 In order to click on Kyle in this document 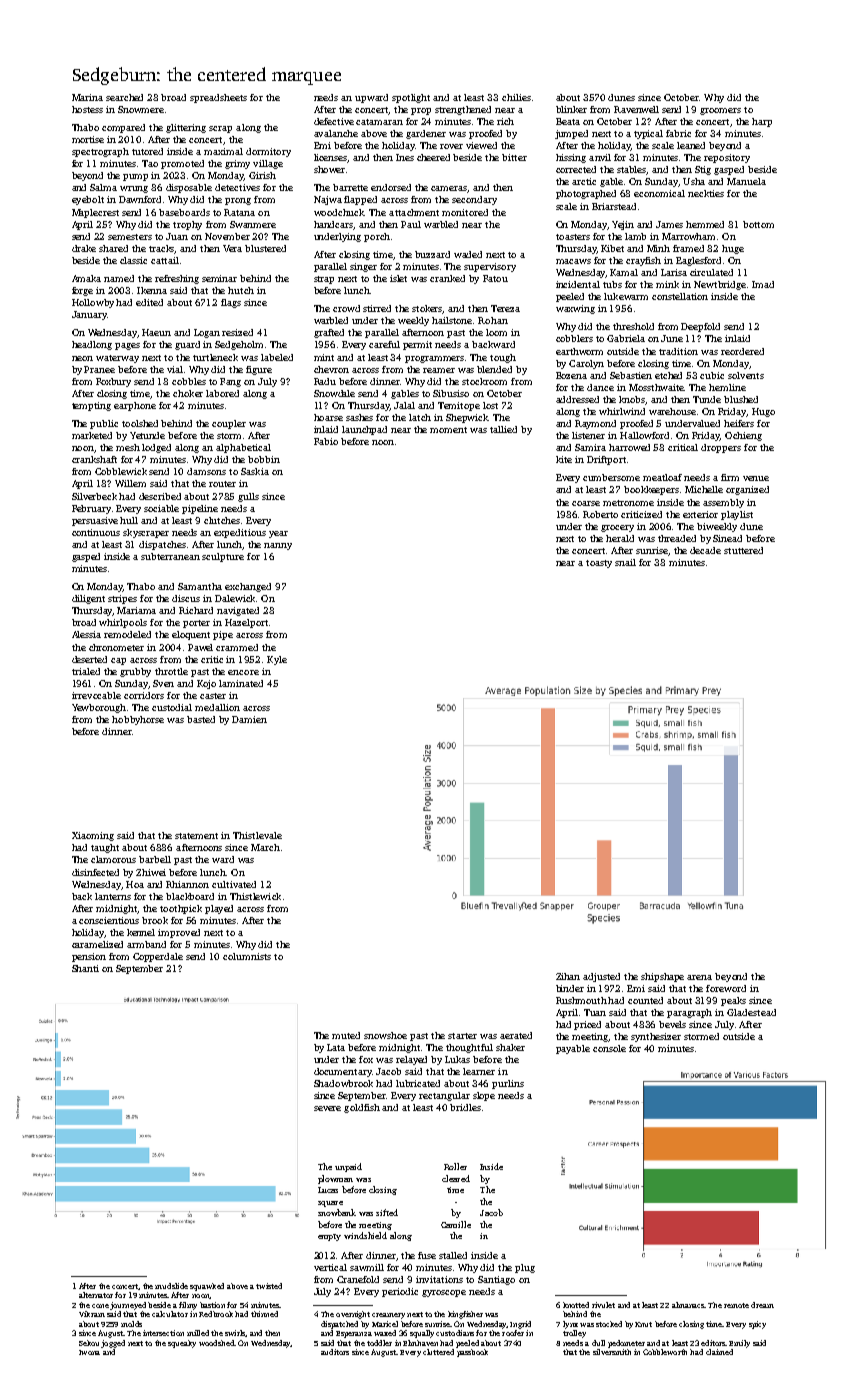, I will do `click(277, 660)`.
